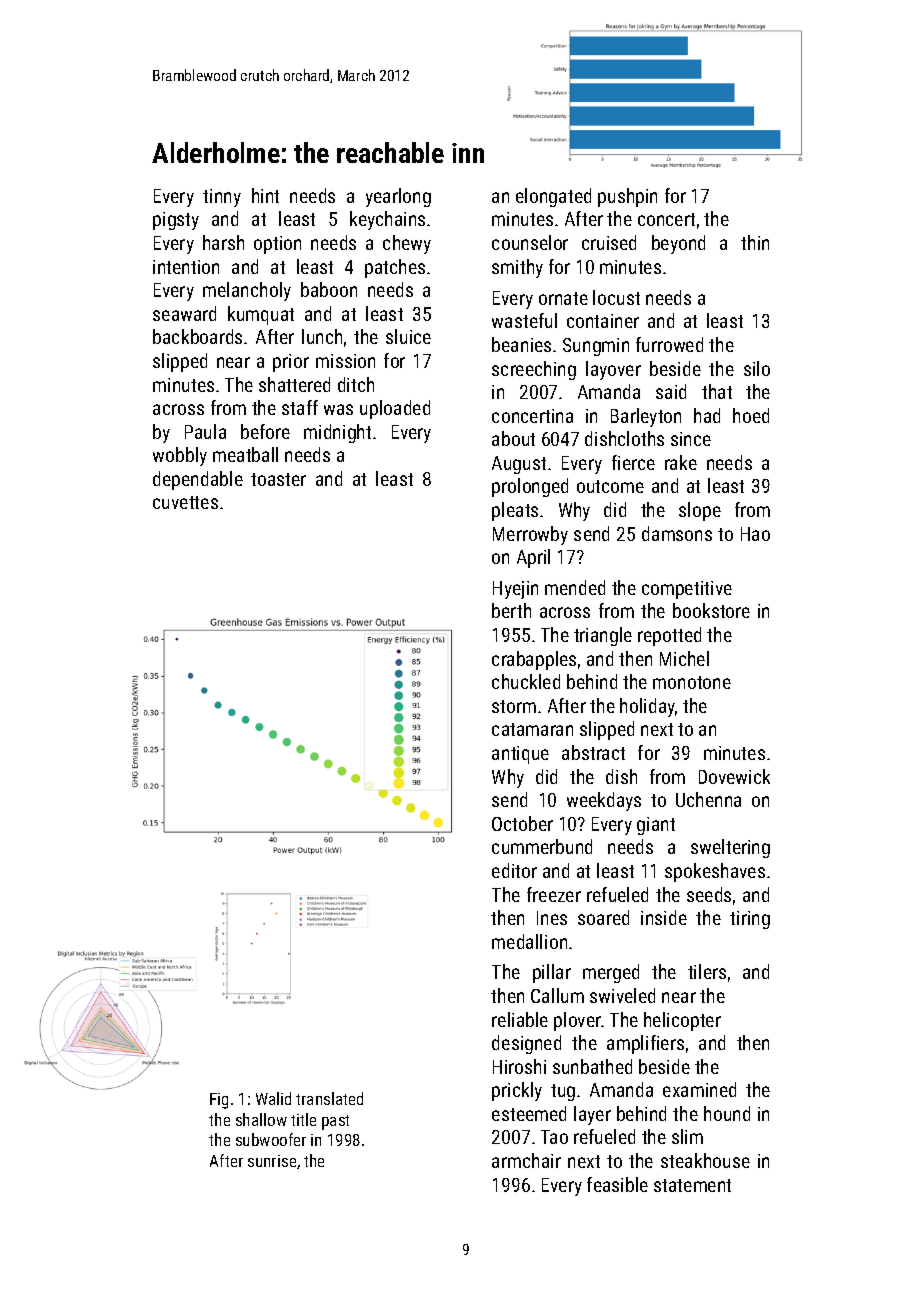 The width and height of the screenshot is (924, 1311). Describe the element at coordinates (553, 197) in the screenshot. I see `elongated` at that location.
